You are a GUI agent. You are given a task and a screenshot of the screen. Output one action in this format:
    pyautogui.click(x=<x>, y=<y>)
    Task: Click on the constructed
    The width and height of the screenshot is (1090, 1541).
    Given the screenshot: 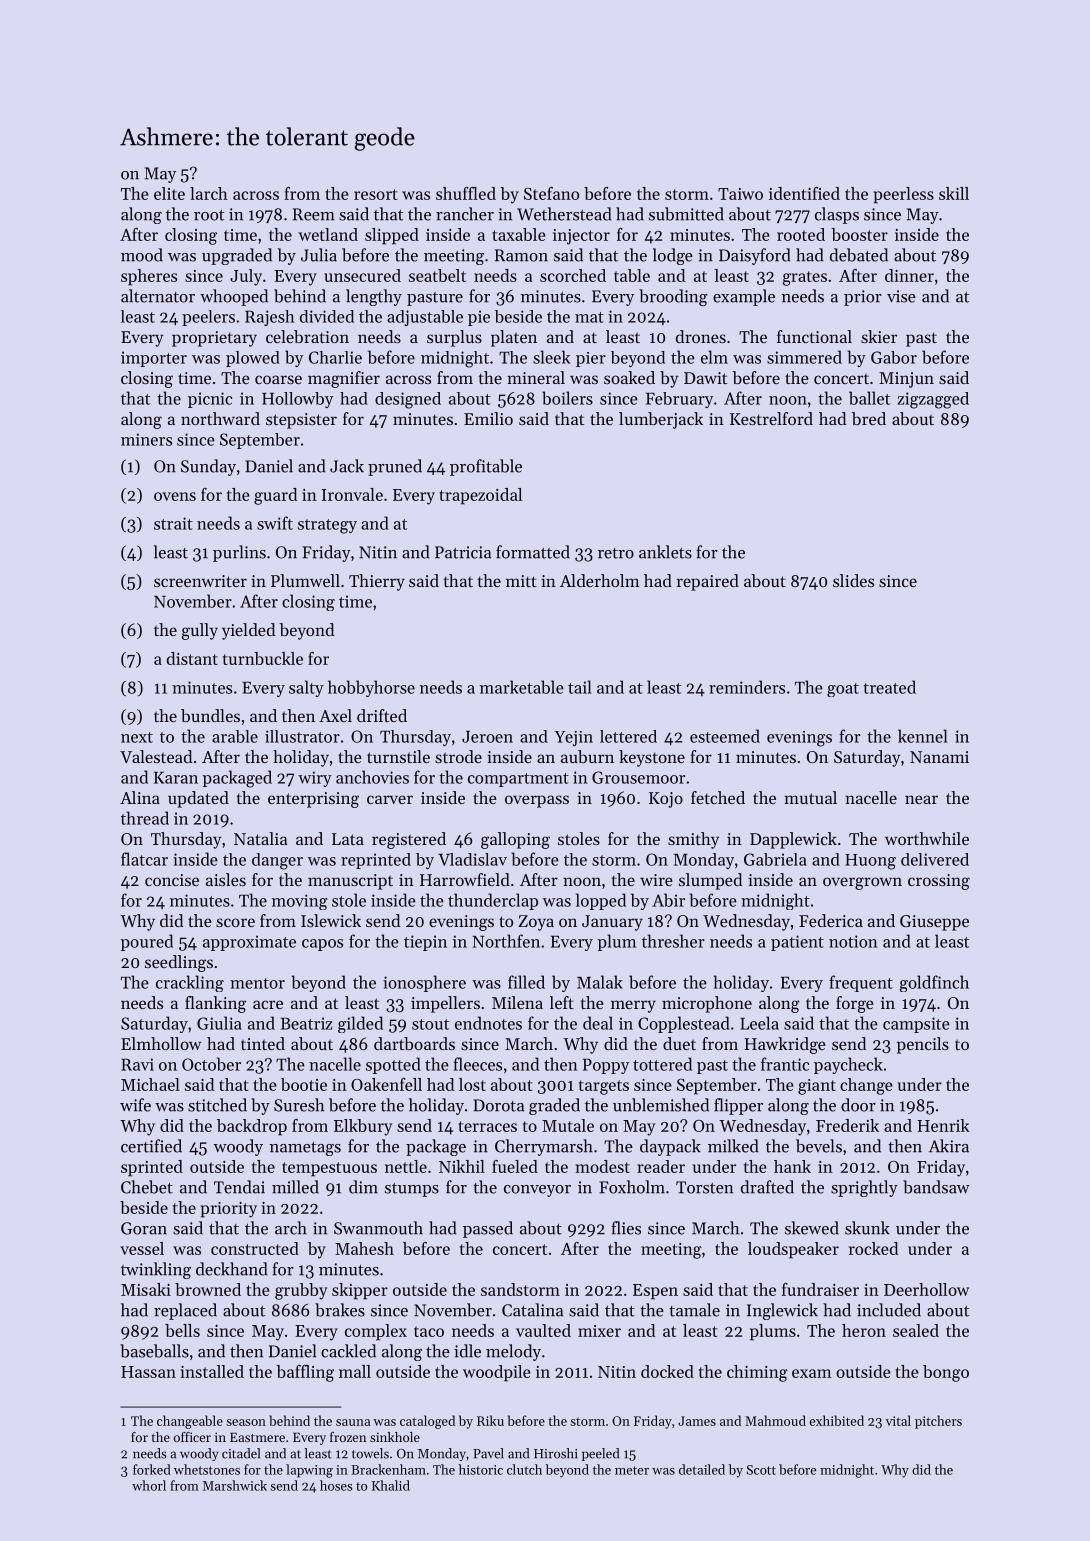 What is the action you would take?
    pyautogui.click(x=255, y=1248)
